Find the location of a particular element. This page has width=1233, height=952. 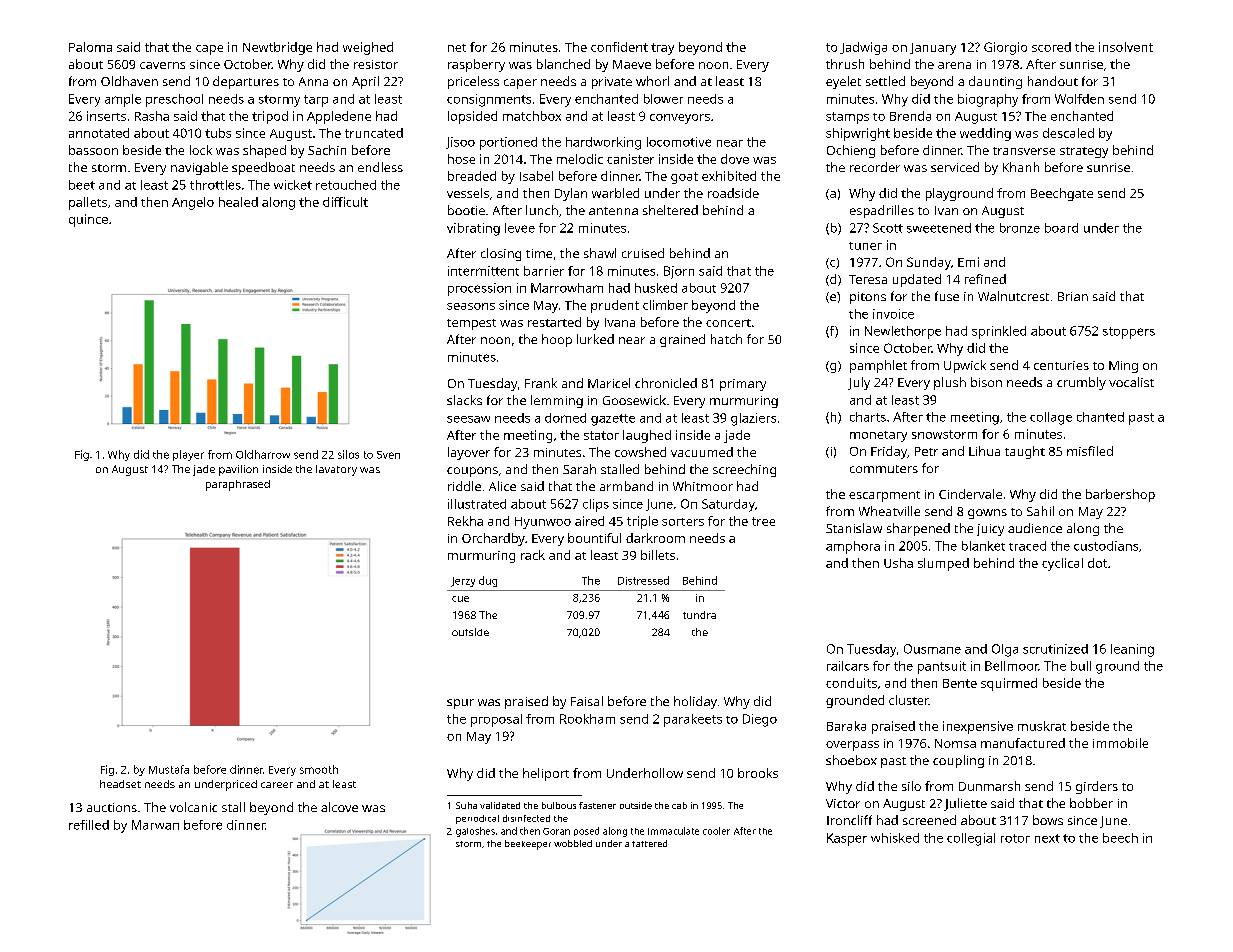

Marwan is located at coordinates (155, 825).
